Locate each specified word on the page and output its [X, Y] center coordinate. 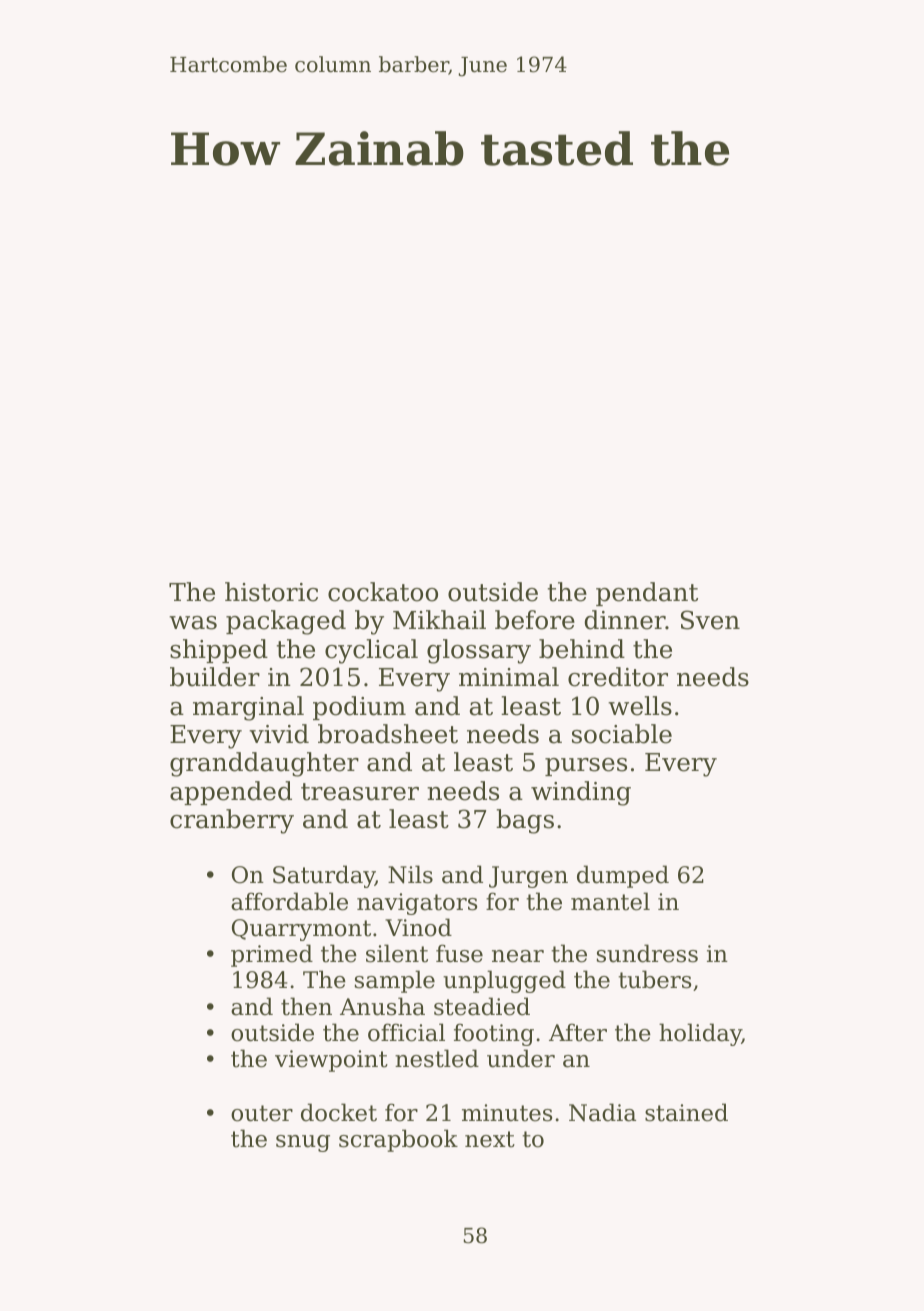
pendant [647, 594]
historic [271, 592]
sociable [622, 734]
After [578, 1032]
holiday [700, 1034]
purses [586, 767]
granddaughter [264, 764]
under [521, 1058]
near [518, 956]
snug [303, 1143]
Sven [710, 620]
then [306, 1006]
